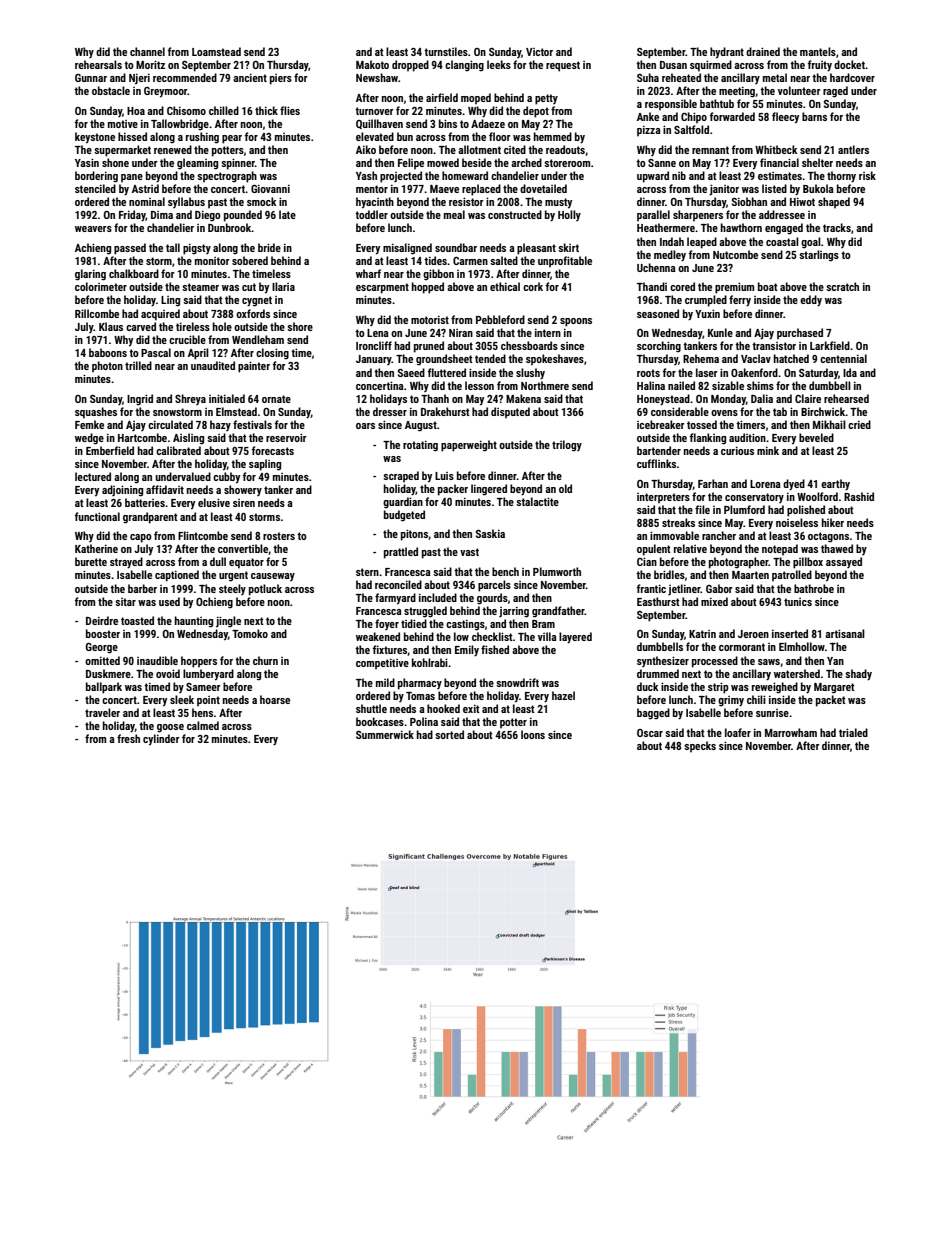  I want to click on Loamstead, so click(216, 51).
